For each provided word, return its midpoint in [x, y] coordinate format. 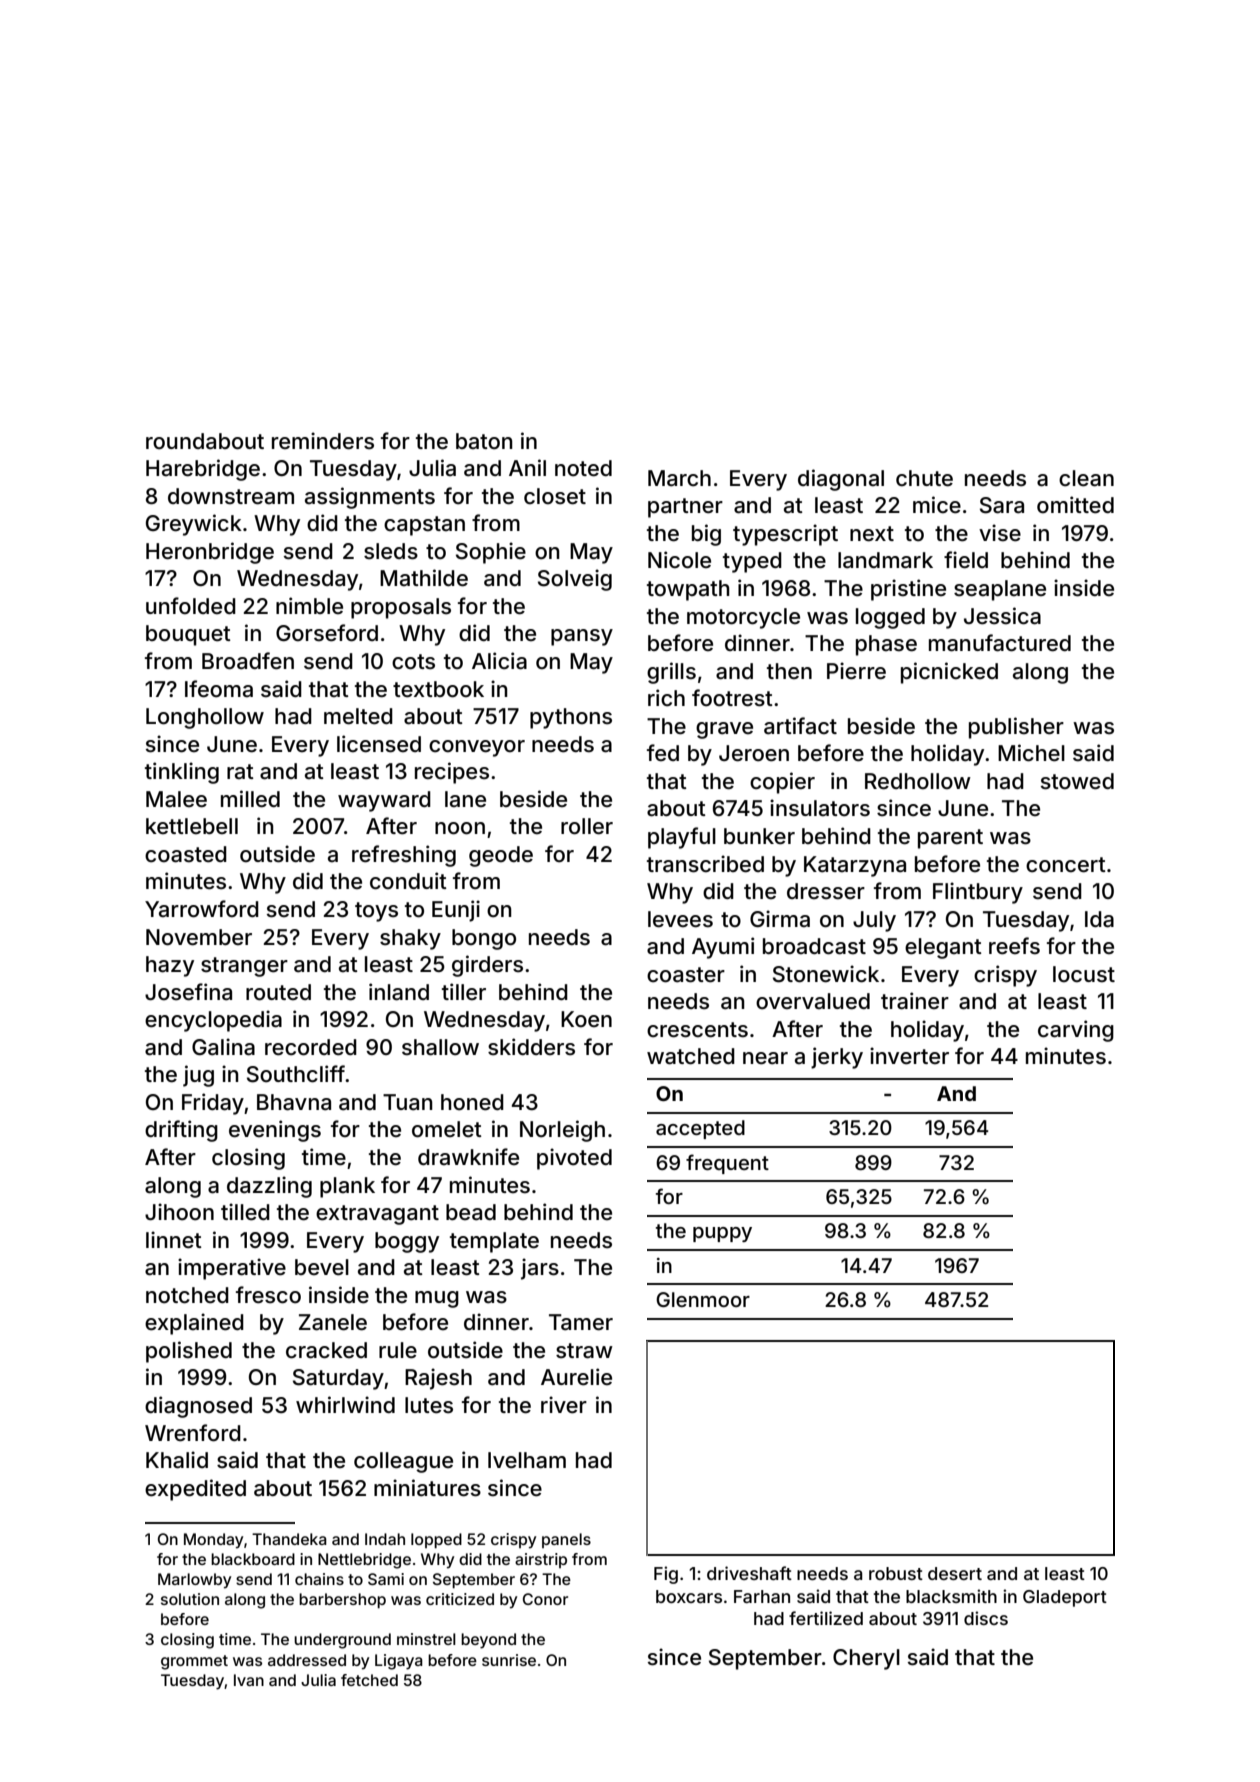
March [679, 478]
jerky [837, 1058]
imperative [232, 1269]
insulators [820, 808]
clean [1086, 478]
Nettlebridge [364, 1561]
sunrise [509, 1660]
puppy [722, 1234]
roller [587, 826]
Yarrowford [202, 909]
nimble [309, 605]
